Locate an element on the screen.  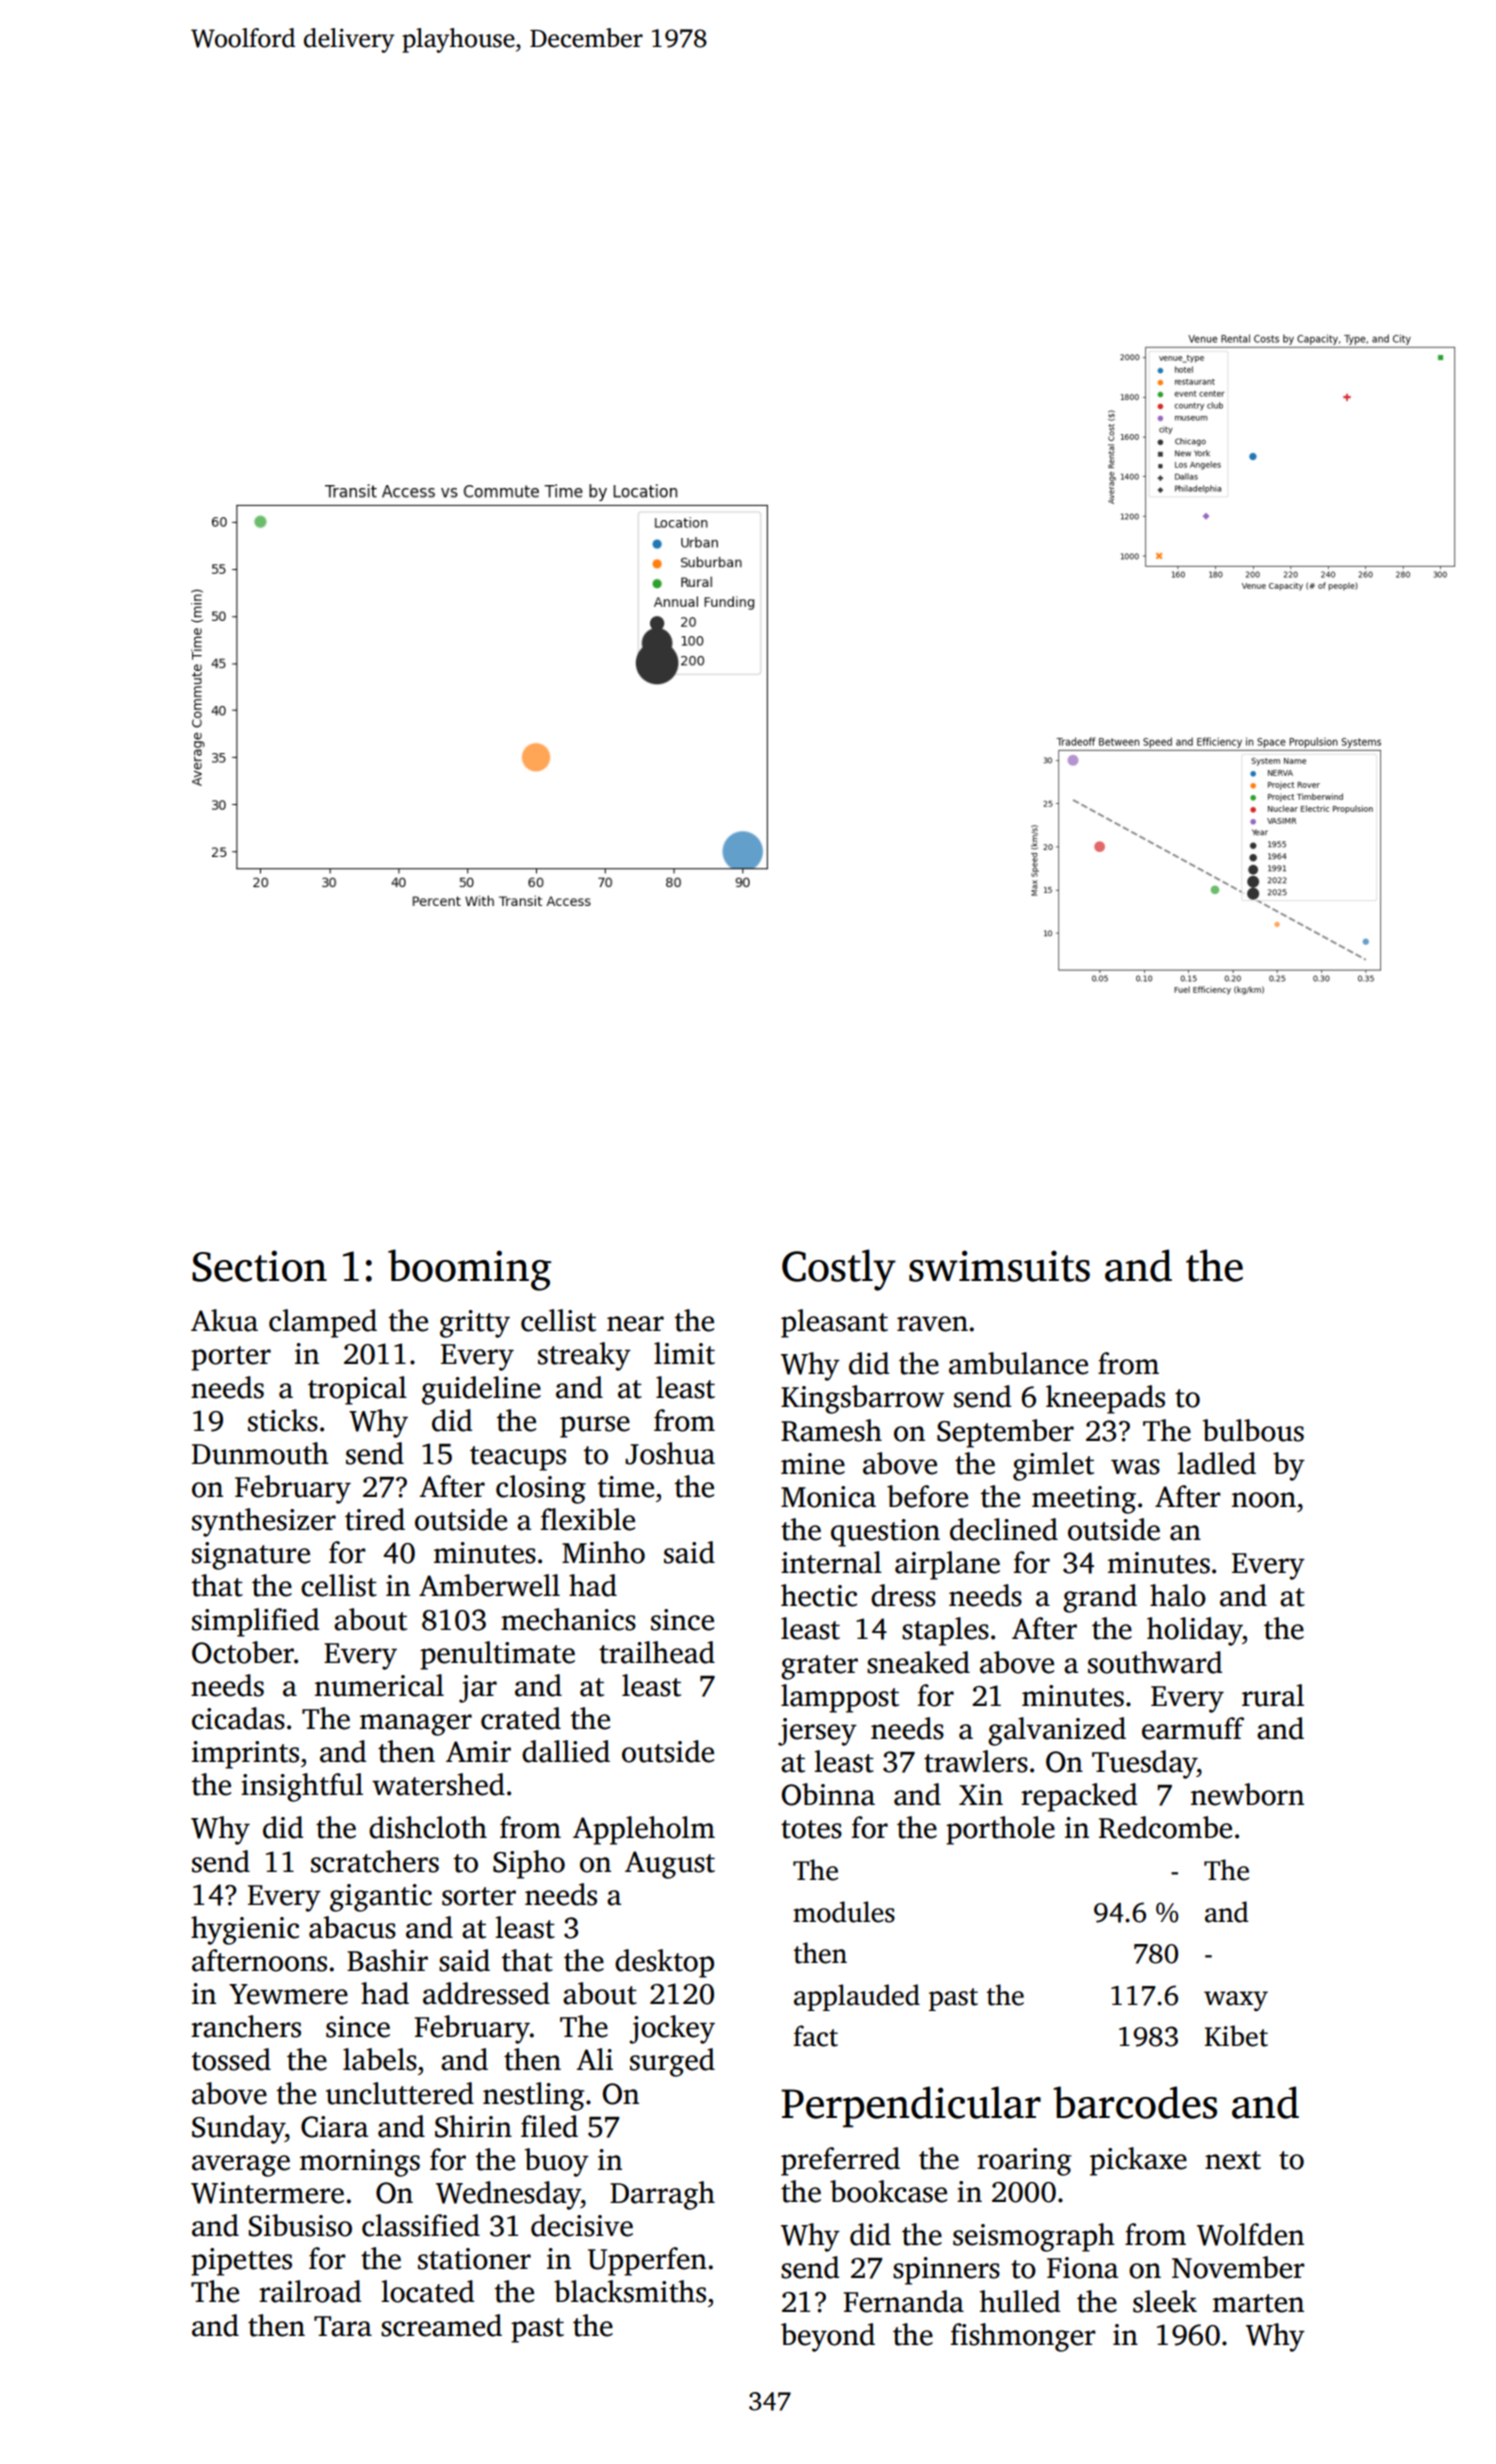
swimsuits is located at coordinates (999, 1266).
